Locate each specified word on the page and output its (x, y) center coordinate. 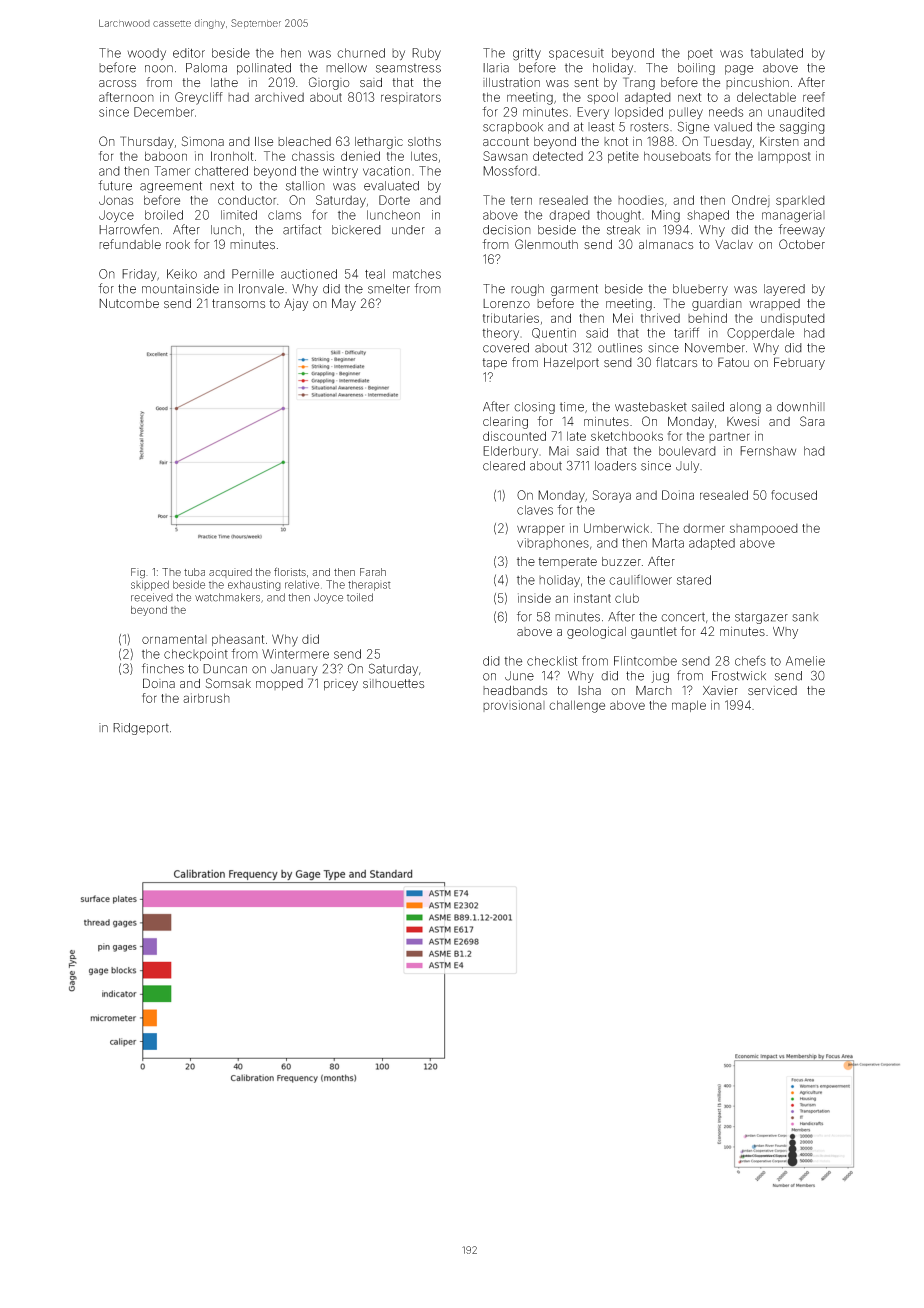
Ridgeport (141, 729)
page (739, 70)
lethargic (379, 143)
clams (284, 215)
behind (707, 318)
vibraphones (553, 544)
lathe (224, 82)
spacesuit (576, 54)
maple (689, 706)
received (152, 597)
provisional (514, 706)
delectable (766, 97)
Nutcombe (129, 303)
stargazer (761, 618)
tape (494, 364)
